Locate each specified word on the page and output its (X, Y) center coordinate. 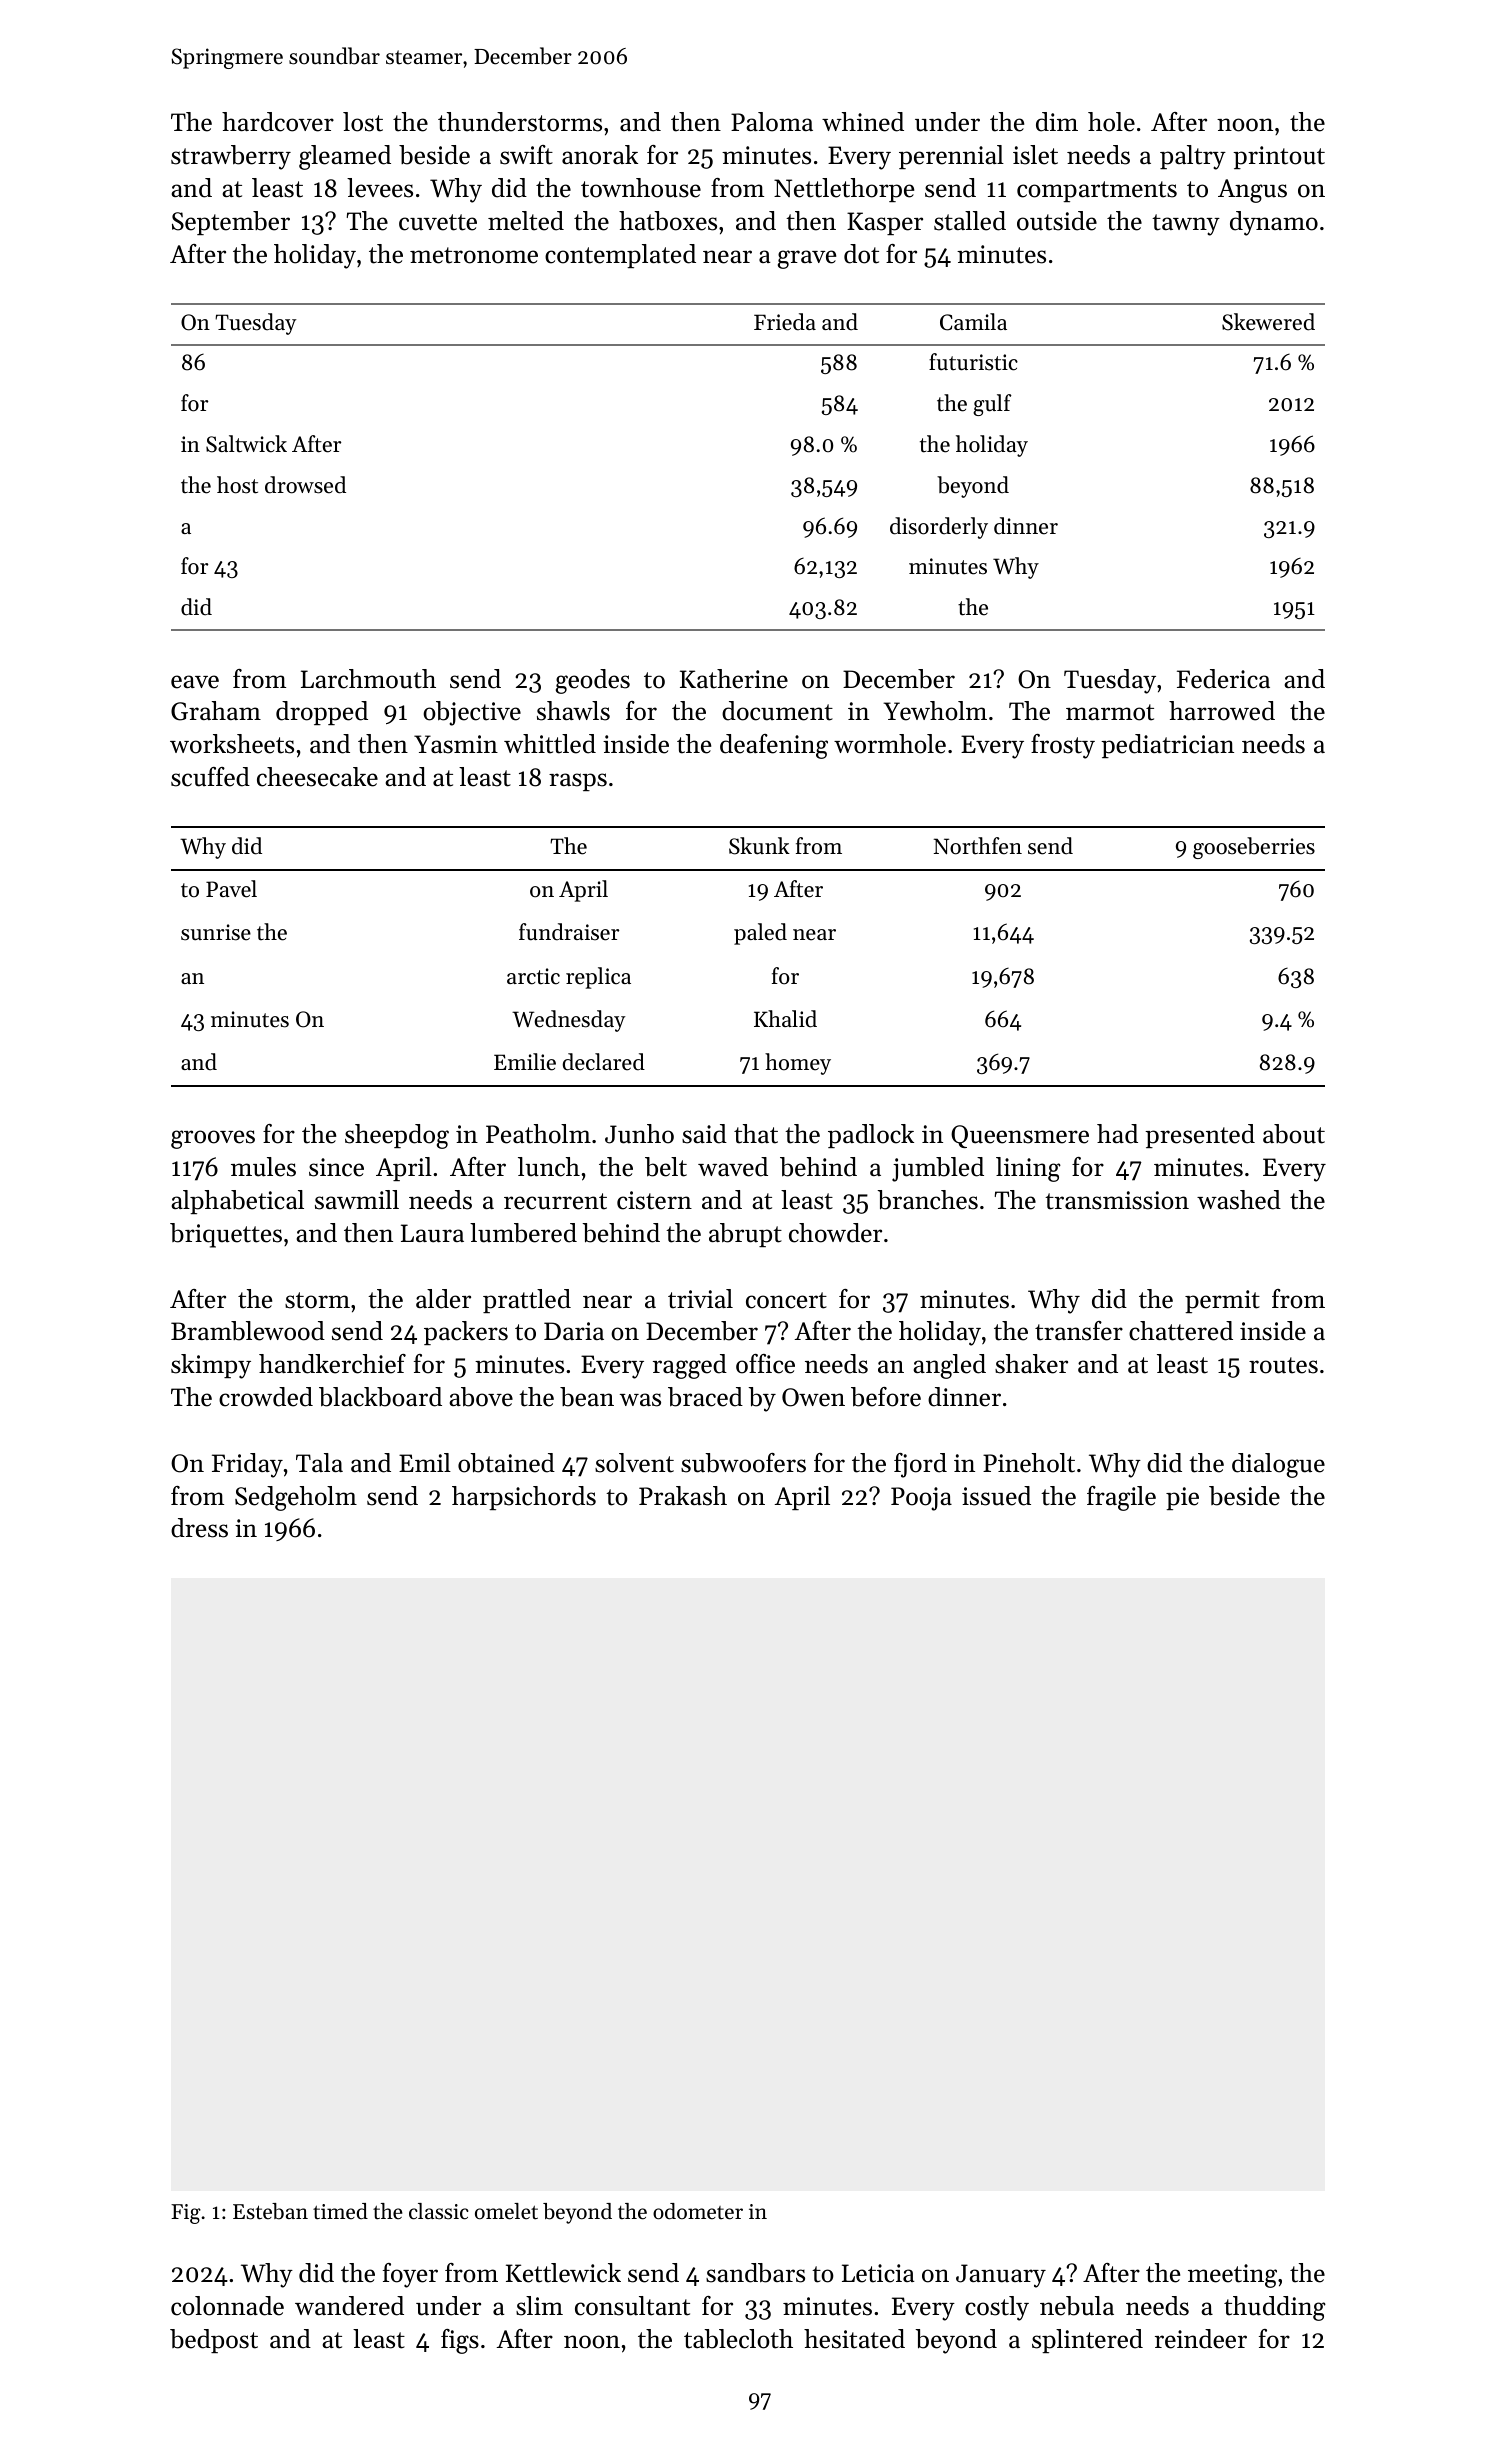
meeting (1232, 2276)
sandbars (755, 2273)
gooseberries (1254, 848)
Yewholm (935, 711)
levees (380, 188)
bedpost (214, 2341)
